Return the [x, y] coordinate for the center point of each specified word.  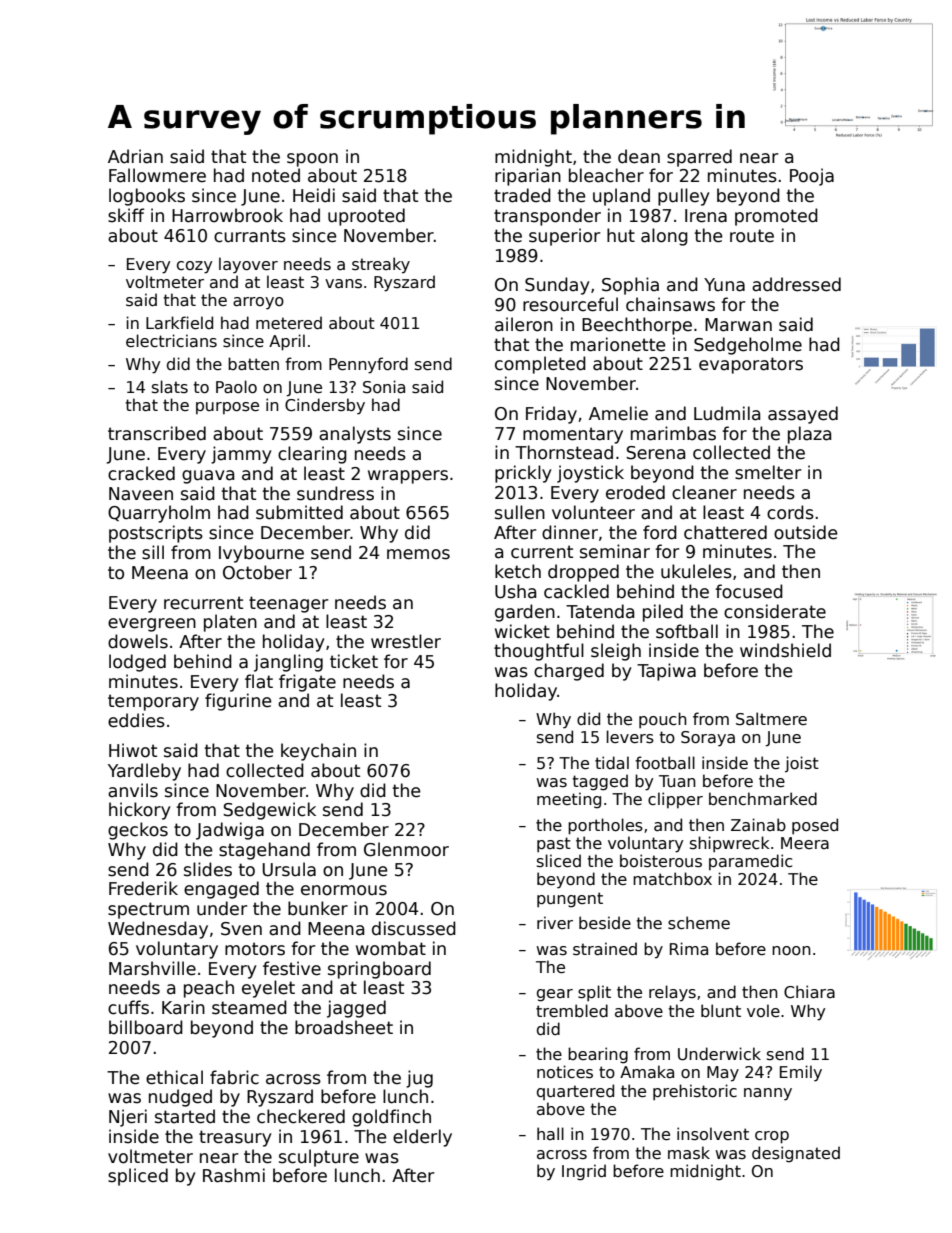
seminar [615, 551]
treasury [235, 1138]
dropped [583, 573]
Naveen [141, 494]
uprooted [366, 217]
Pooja [812, 177]
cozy [194, 267]
